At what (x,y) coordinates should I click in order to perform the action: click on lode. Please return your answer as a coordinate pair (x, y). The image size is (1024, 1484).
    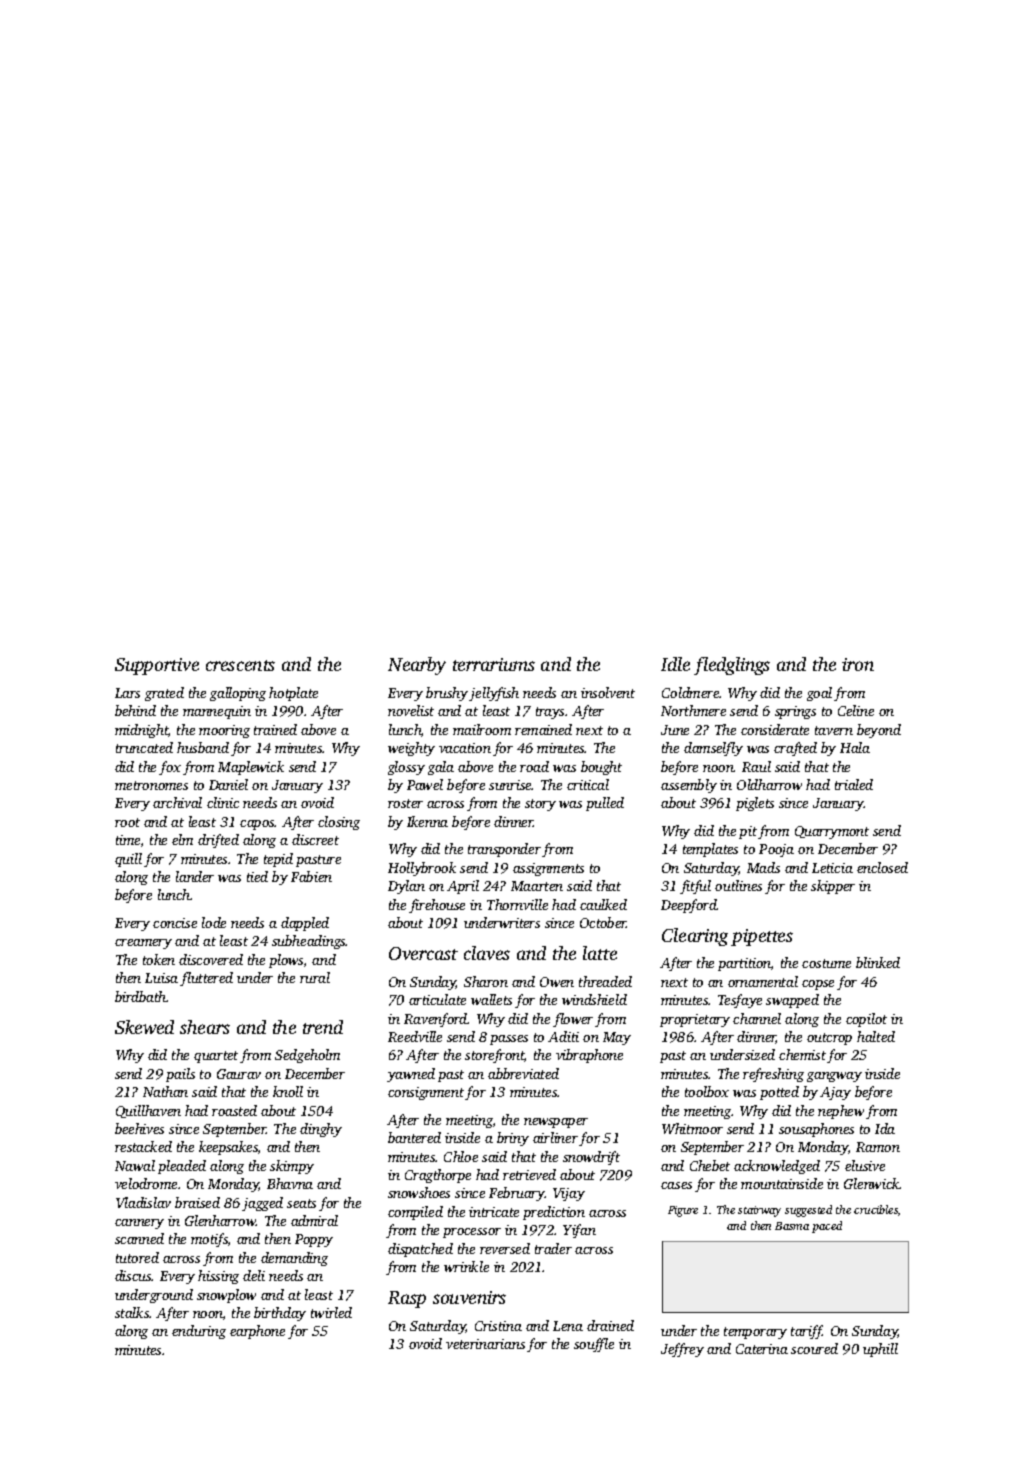
    Looking at the image, I should click on (214, 922).
